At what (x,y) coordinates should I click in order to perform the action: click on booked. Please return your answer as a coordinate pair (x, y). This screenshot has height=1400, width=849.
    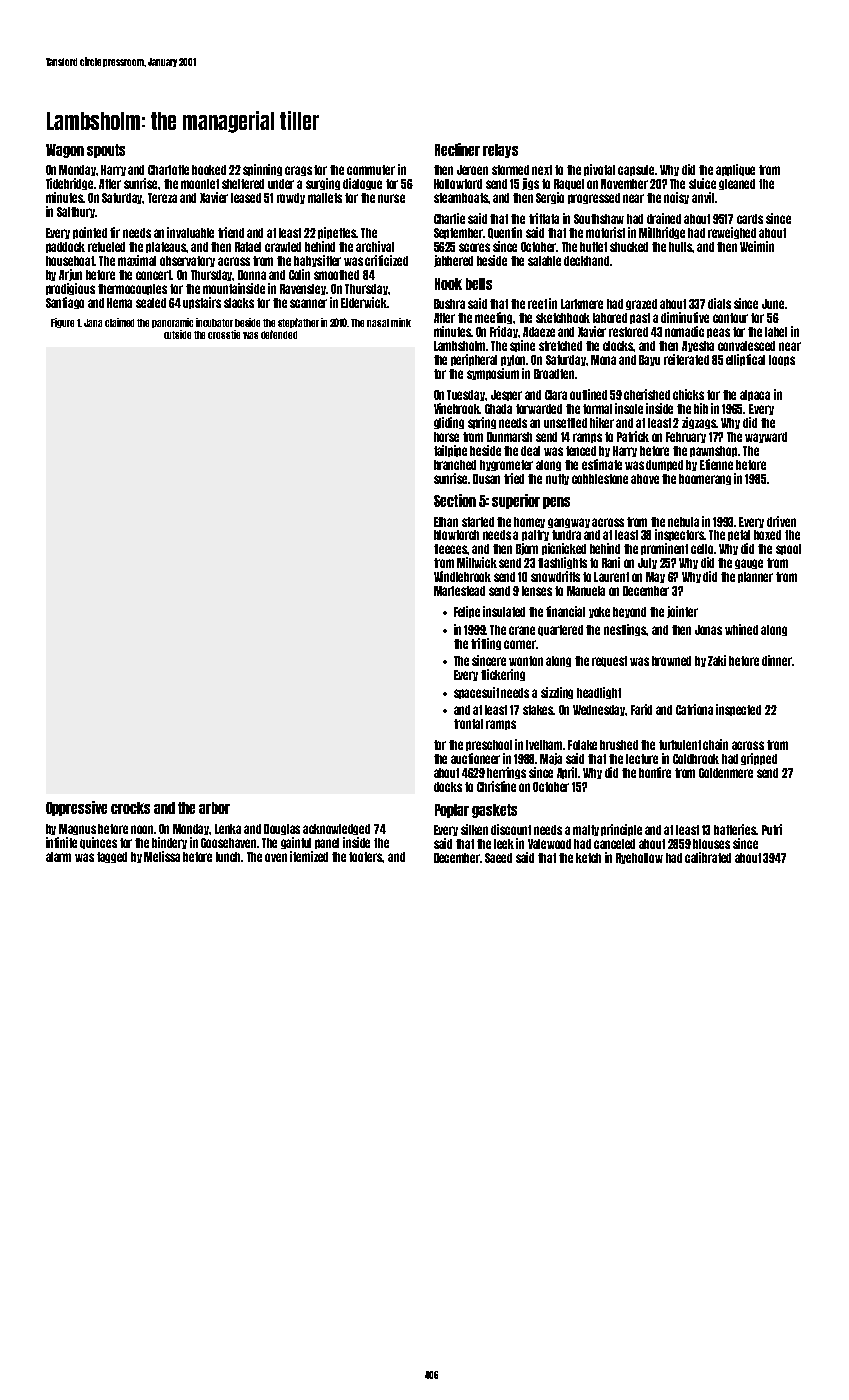
    Looking at the image, I should click on (209, 170).
